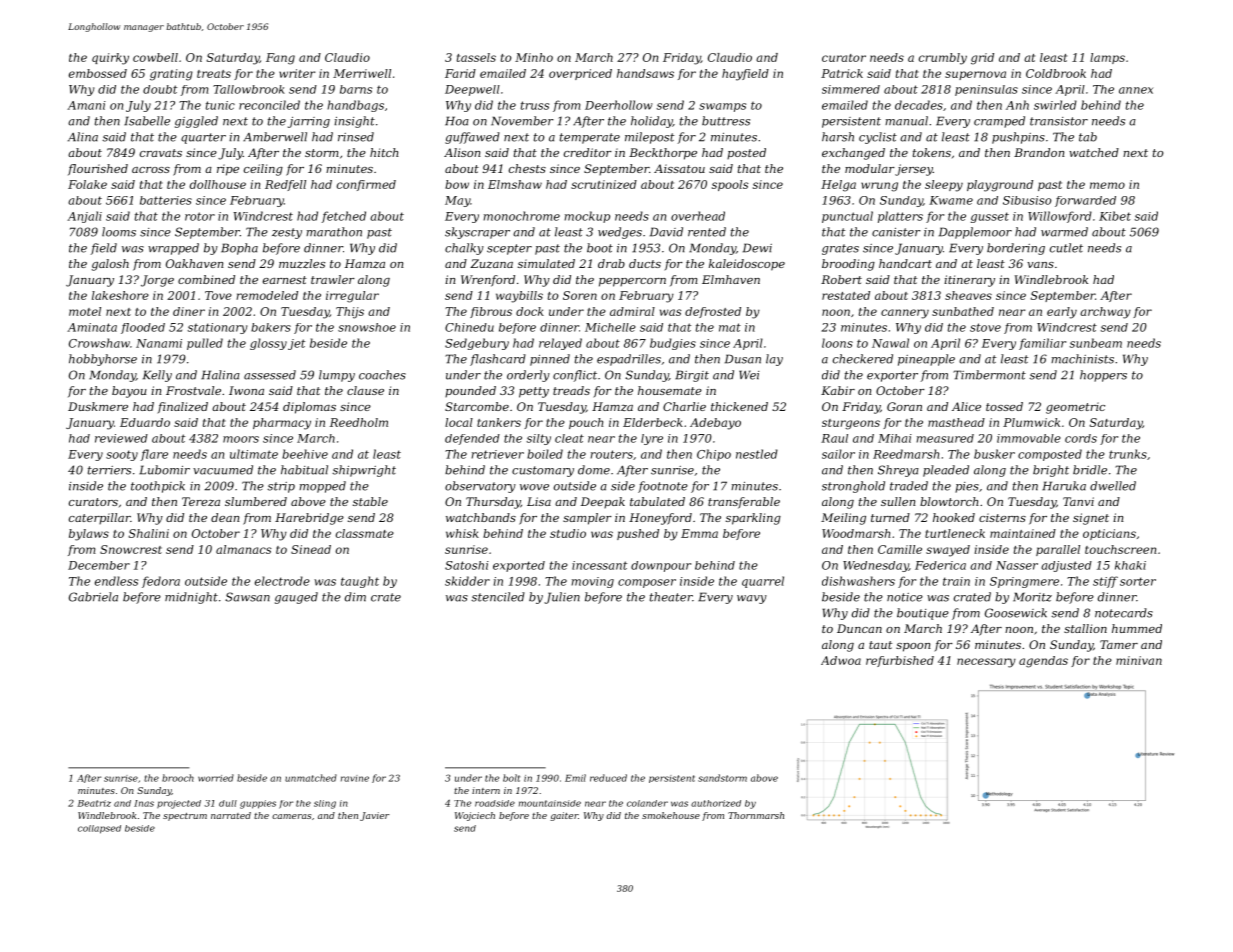  Describe the element at coordinates (989, 375) in the screenshot. I see `Timbermont` at that location.
